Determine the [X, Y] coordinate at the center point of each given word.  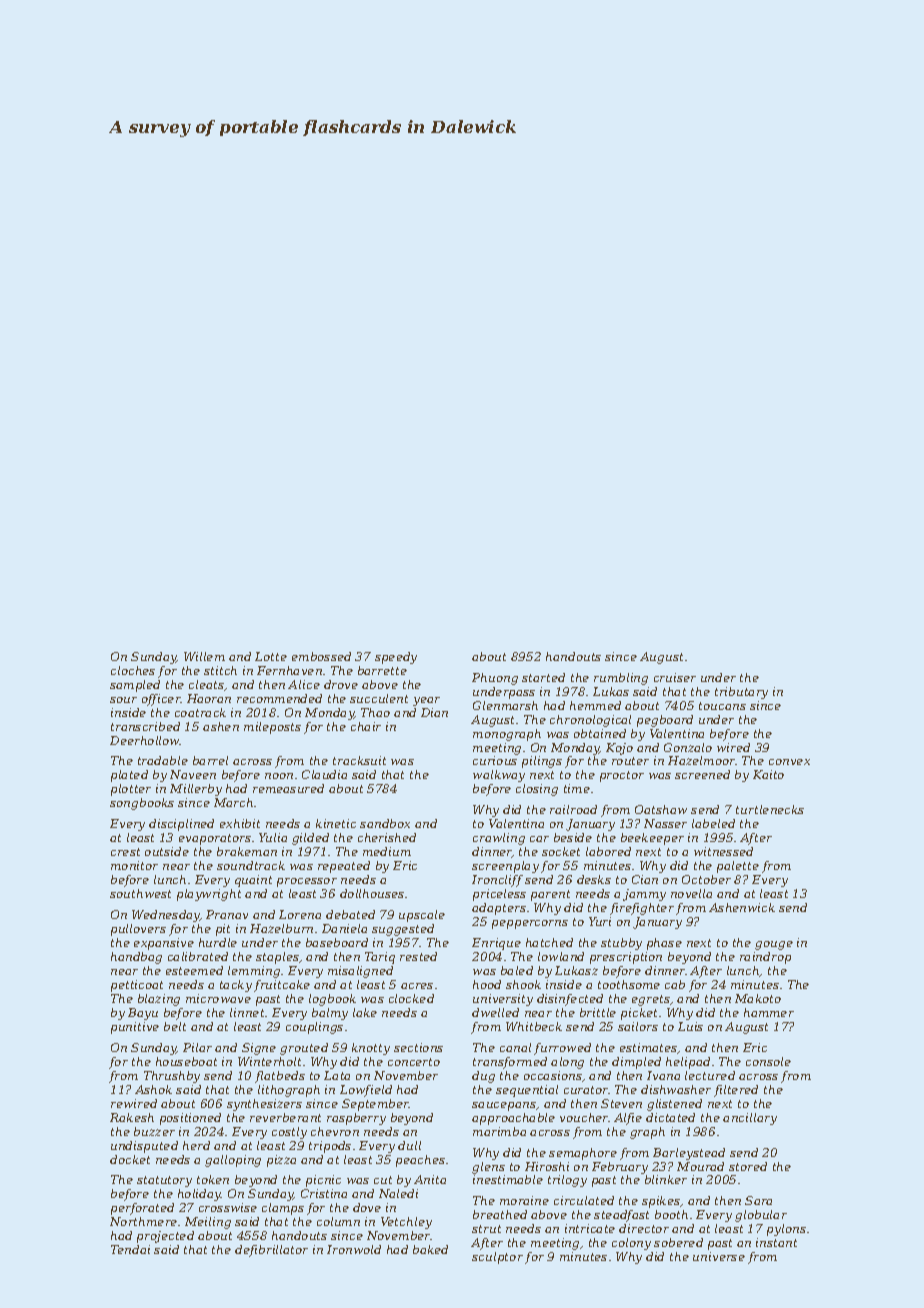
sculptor [497, 1258]
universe [719, 1256]
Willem [204, 656]
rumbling [621, 679]
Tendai [130, 1249]
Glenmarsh [505, 705]
